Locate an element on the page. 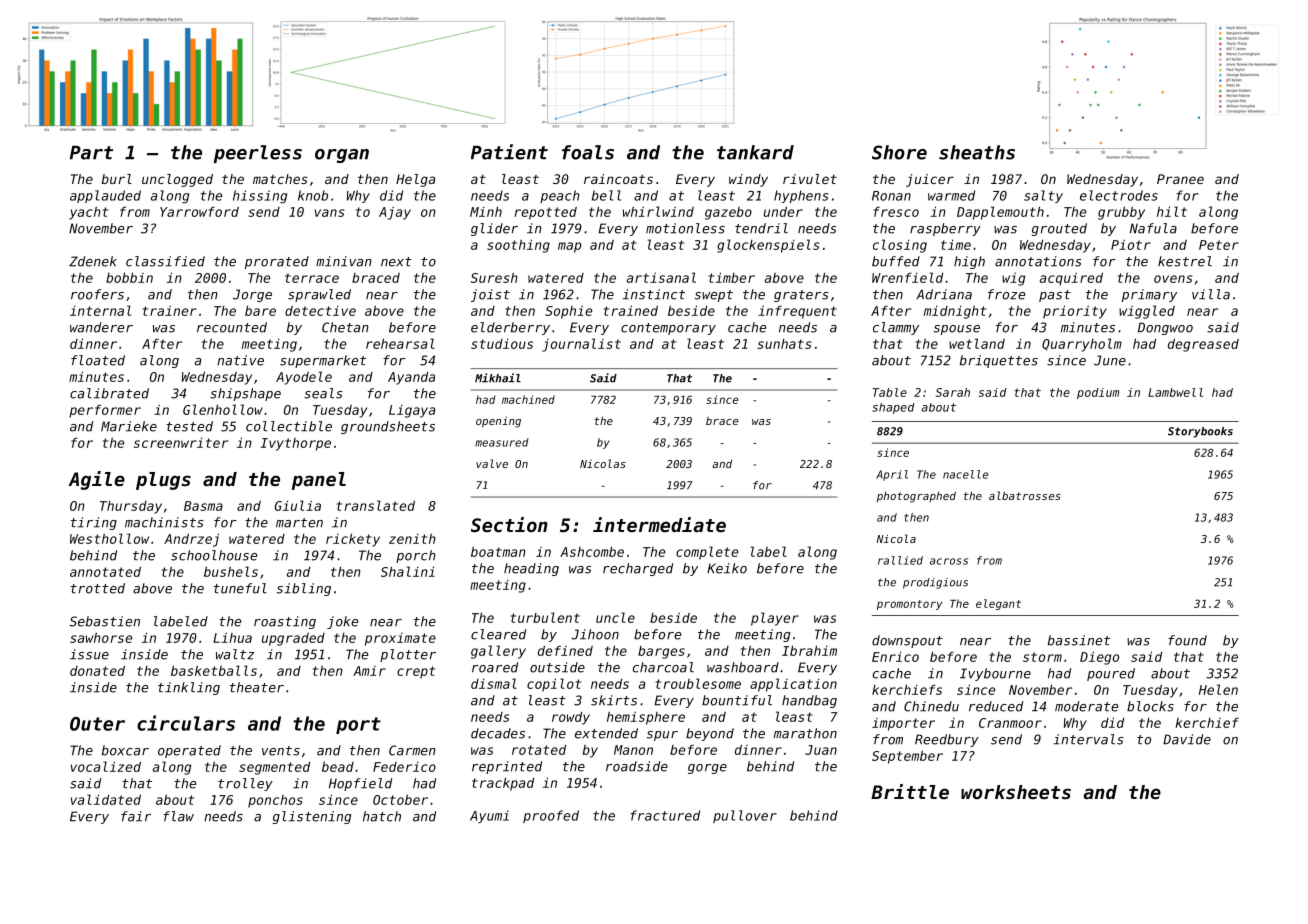 This document has width=1308, height=924. uncle is located at coordinates (615, 617).
